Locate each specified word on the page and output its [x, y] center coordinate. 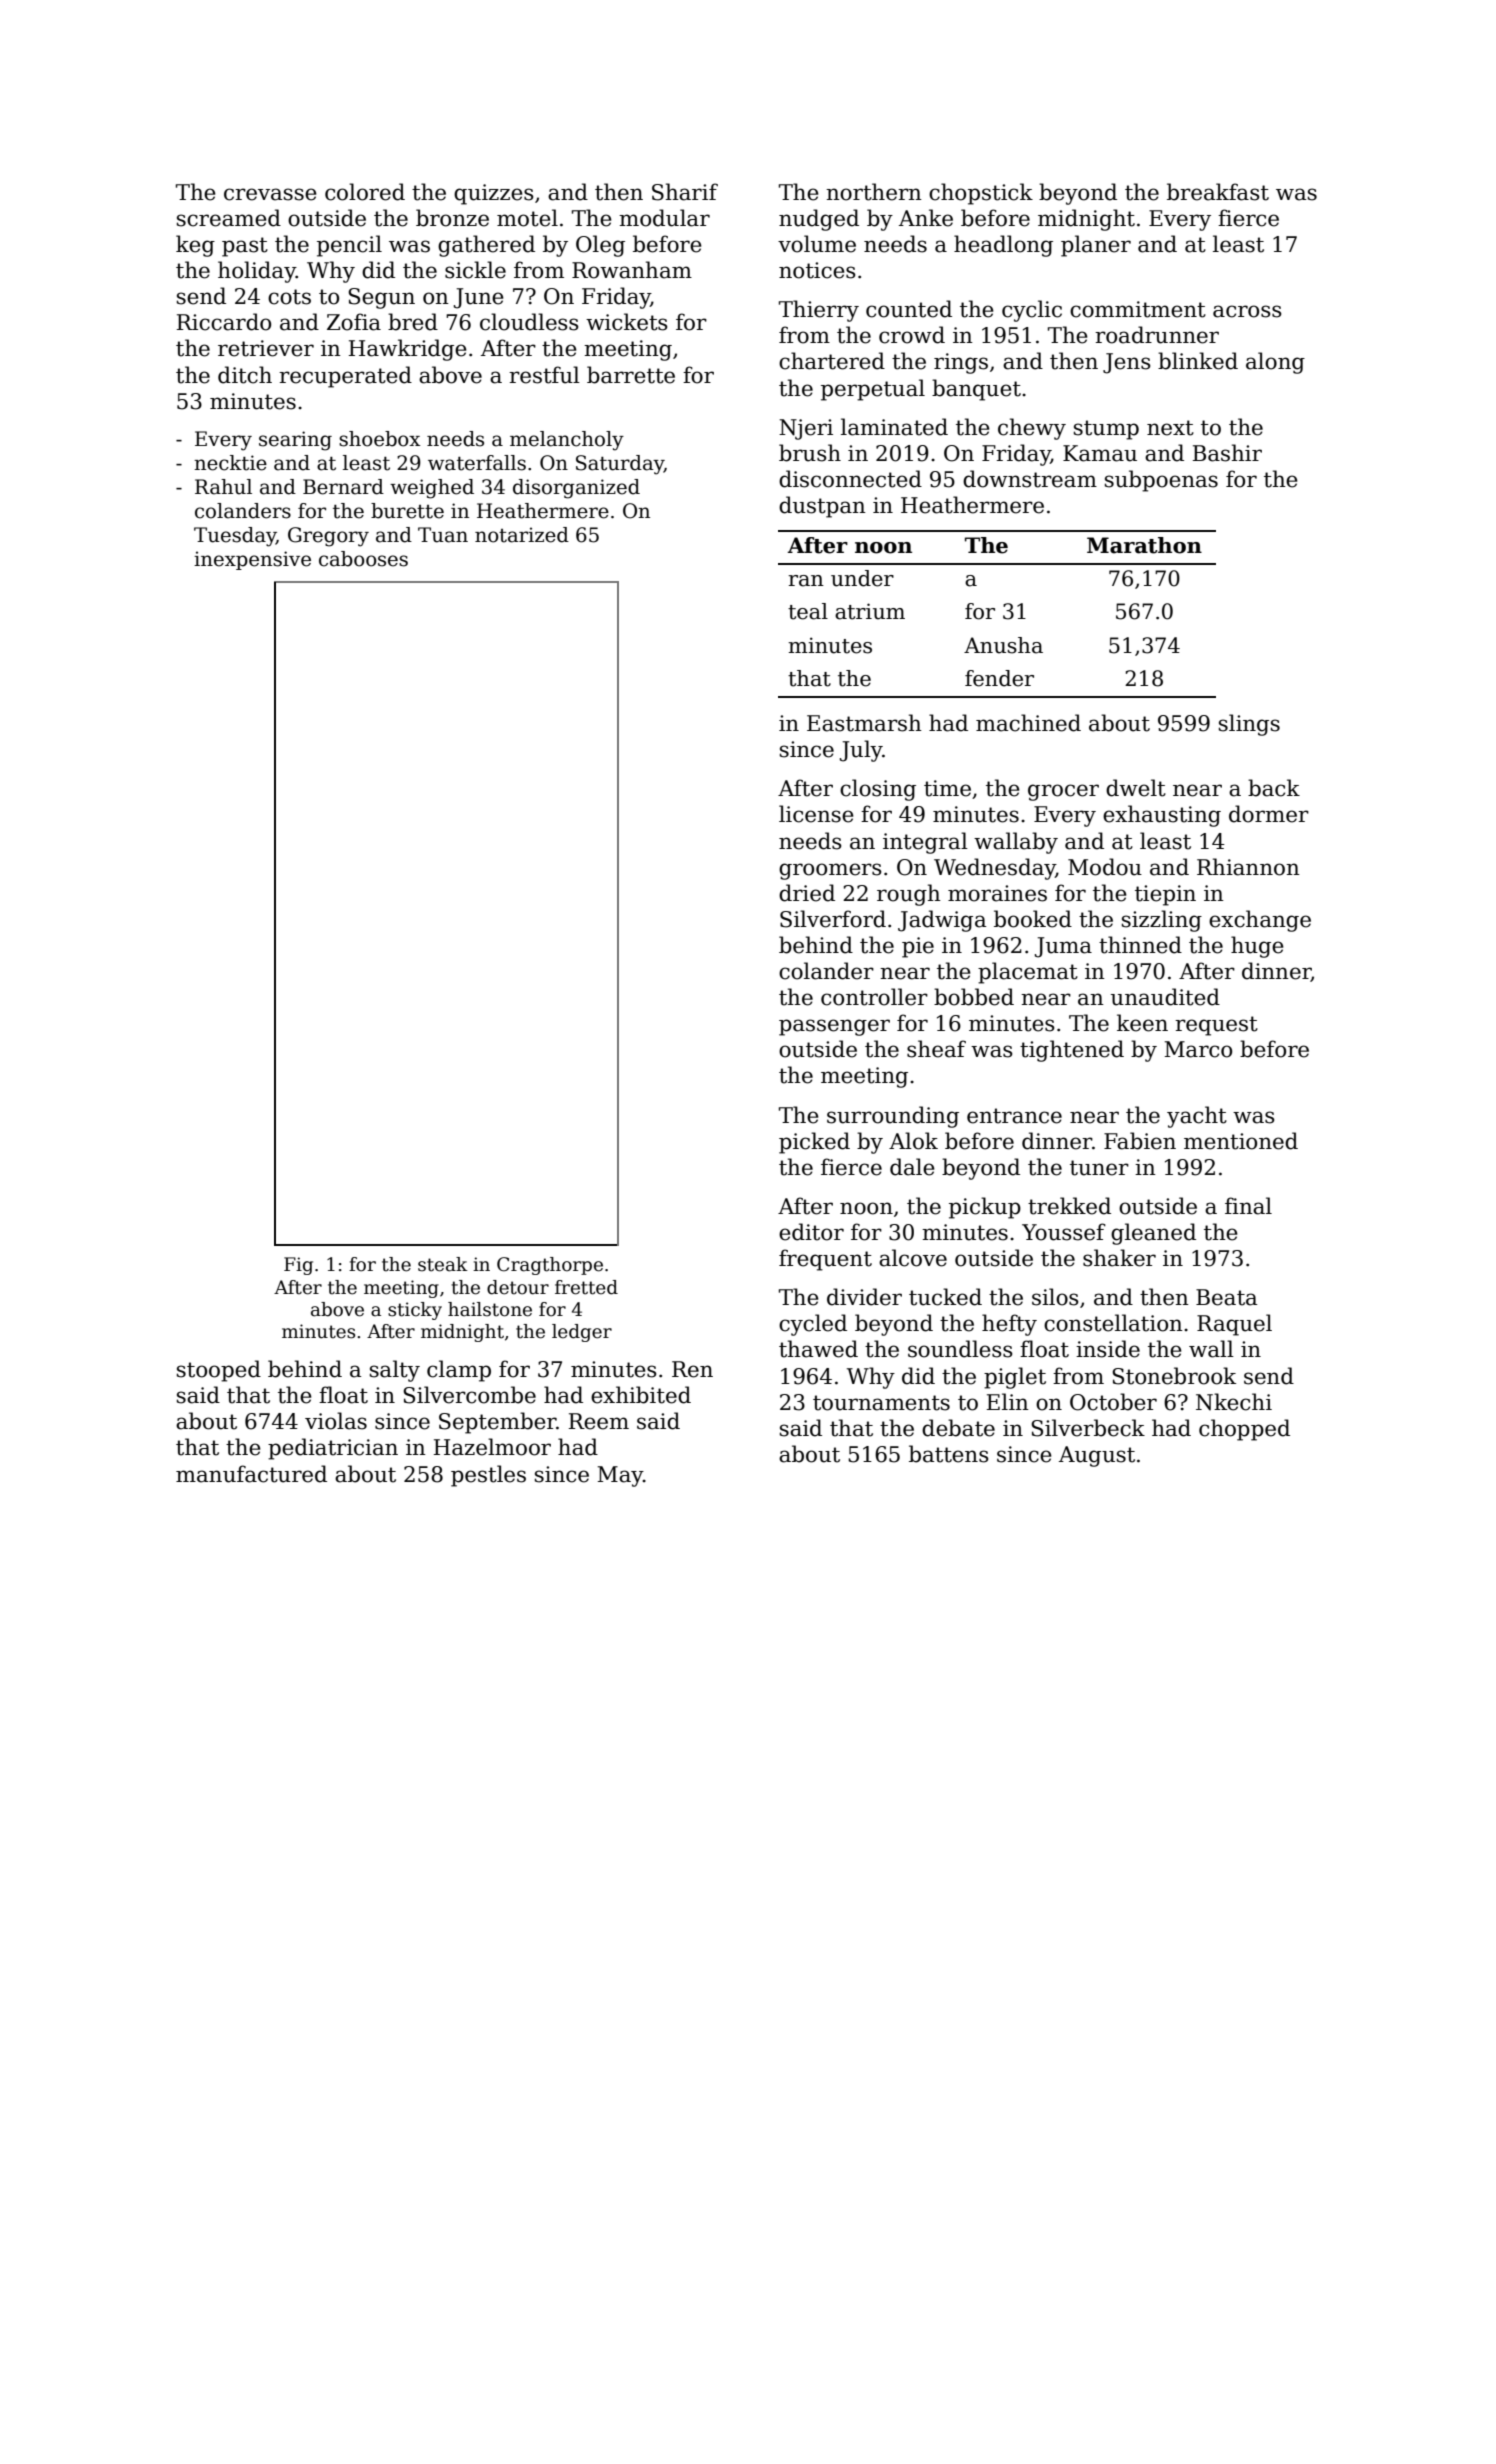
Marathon [1144, 545]
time [947, 788]
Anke [926, 218]
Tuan [443, 535]
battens [949, 1454]
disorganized [576, 489]
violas [336, 1421]
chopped [1244, 1430]
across [1247, 311]
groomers [830, 871]
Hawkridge [408, 350]
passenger [834, 1027]
